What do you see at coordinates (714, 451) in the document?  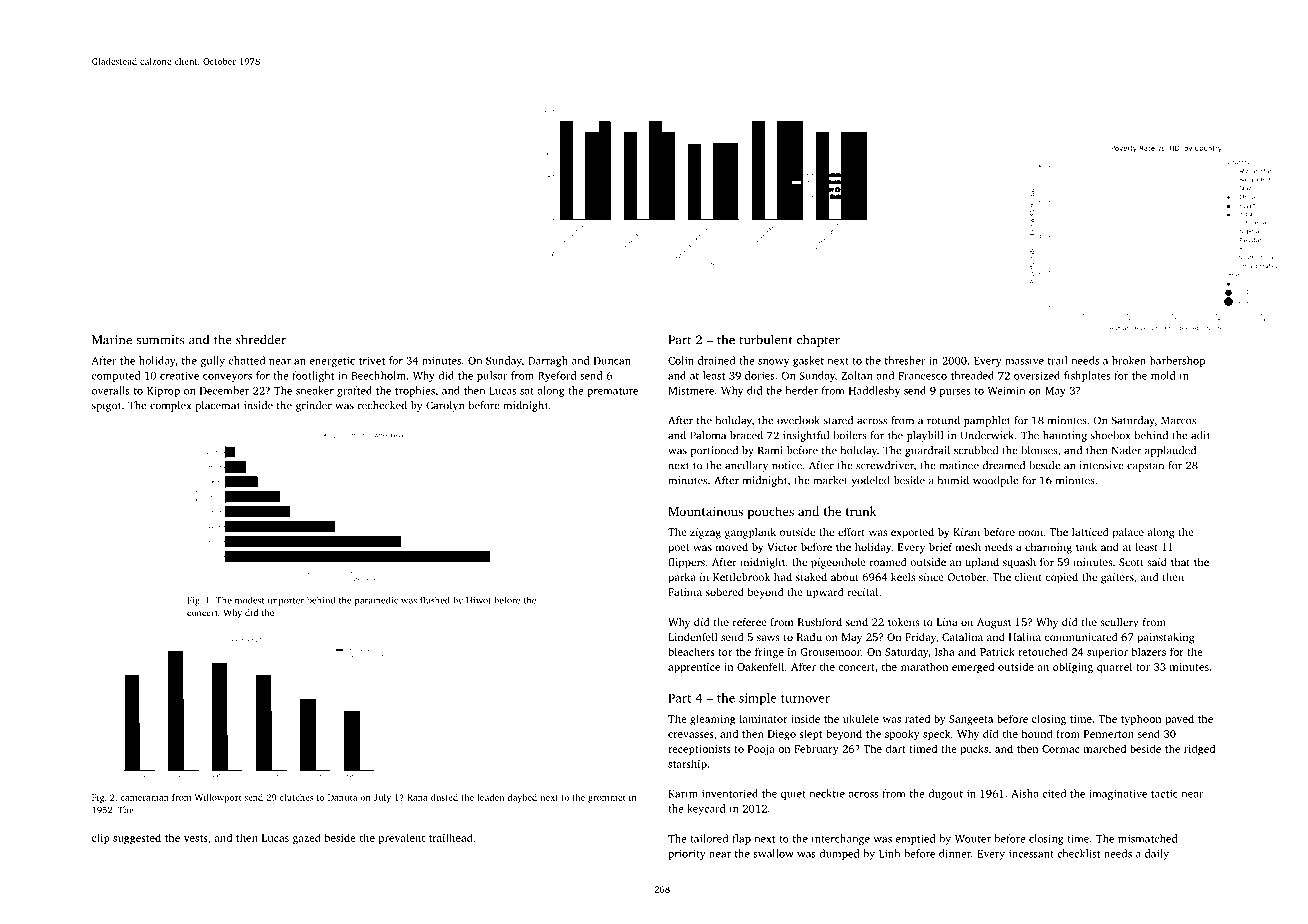 I see `portioned` at bounding box center [714, 451].
